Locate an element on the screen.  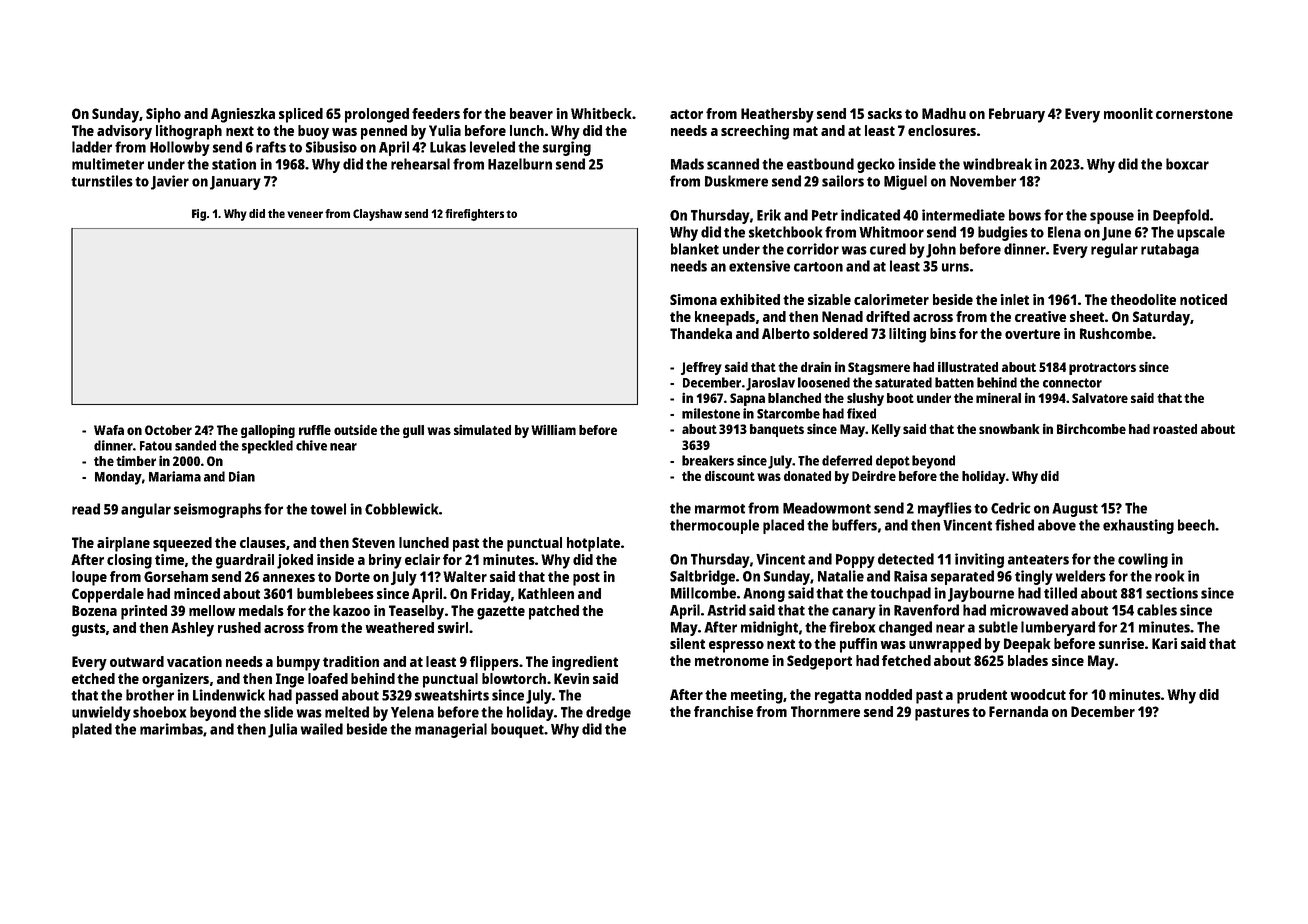
blanket is located at coordinates (695, 249).
